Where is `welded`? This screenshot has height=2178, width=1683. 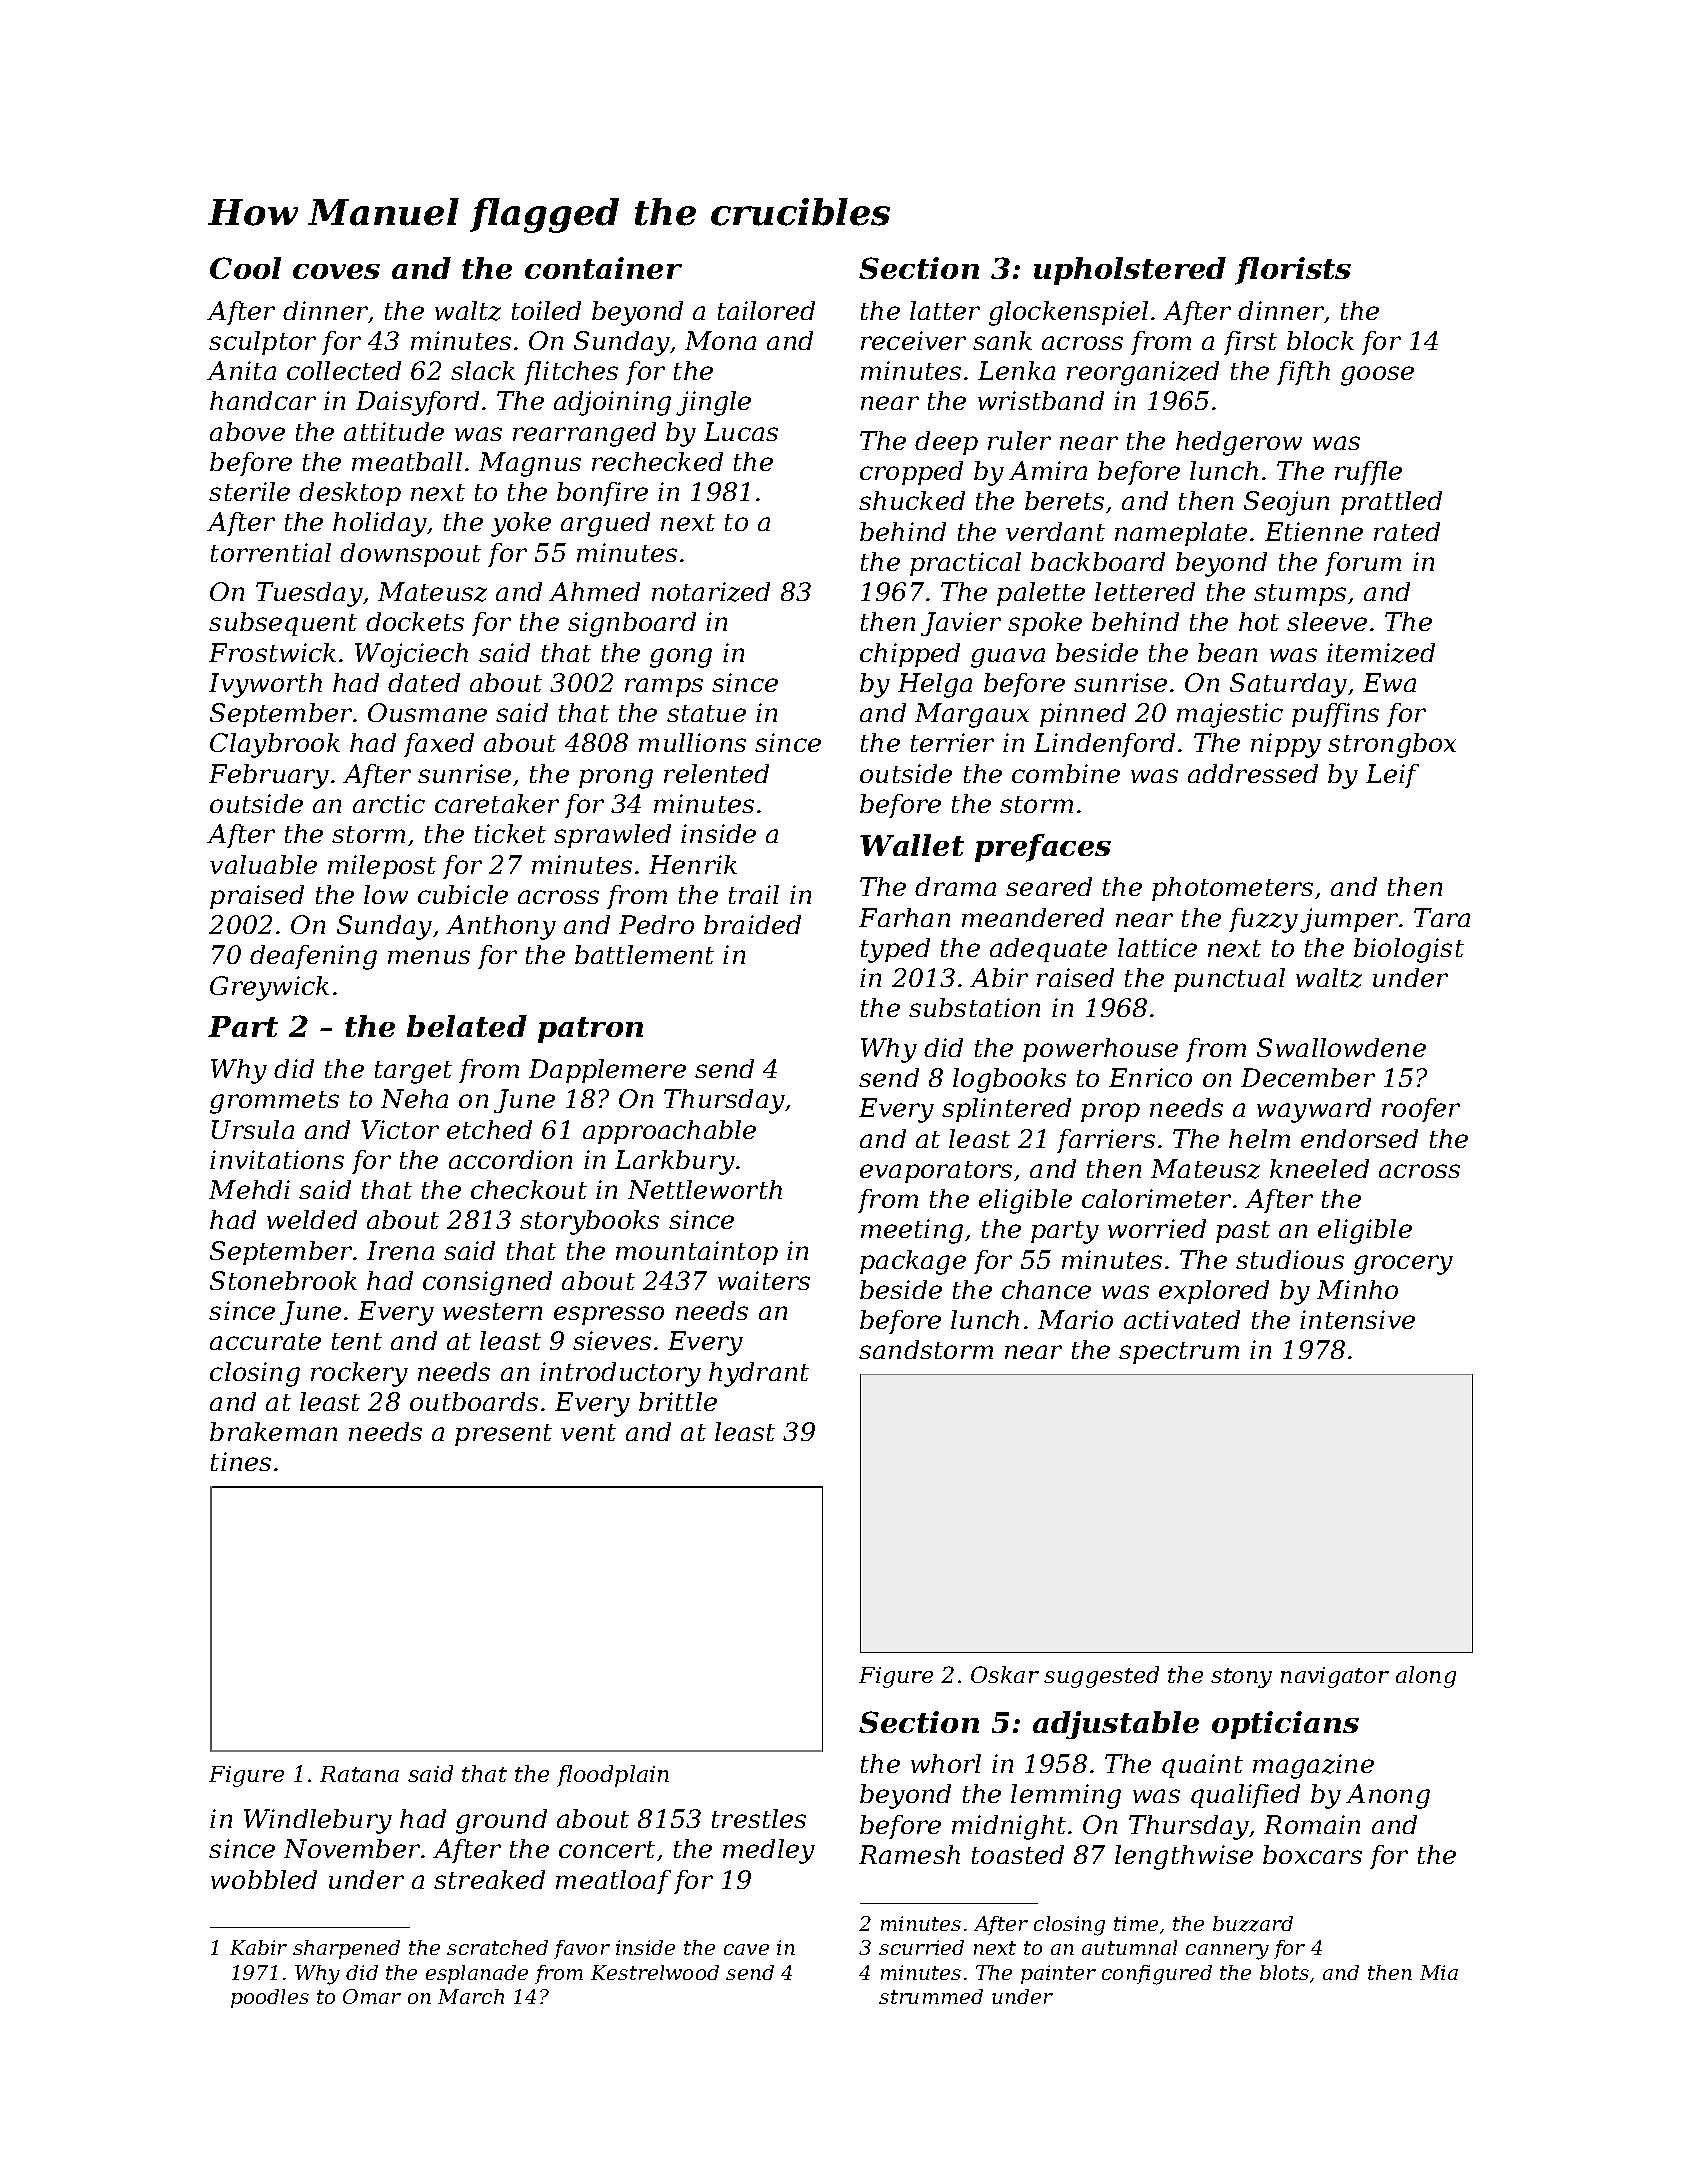 welded is located at coordinates (312, 1219).
